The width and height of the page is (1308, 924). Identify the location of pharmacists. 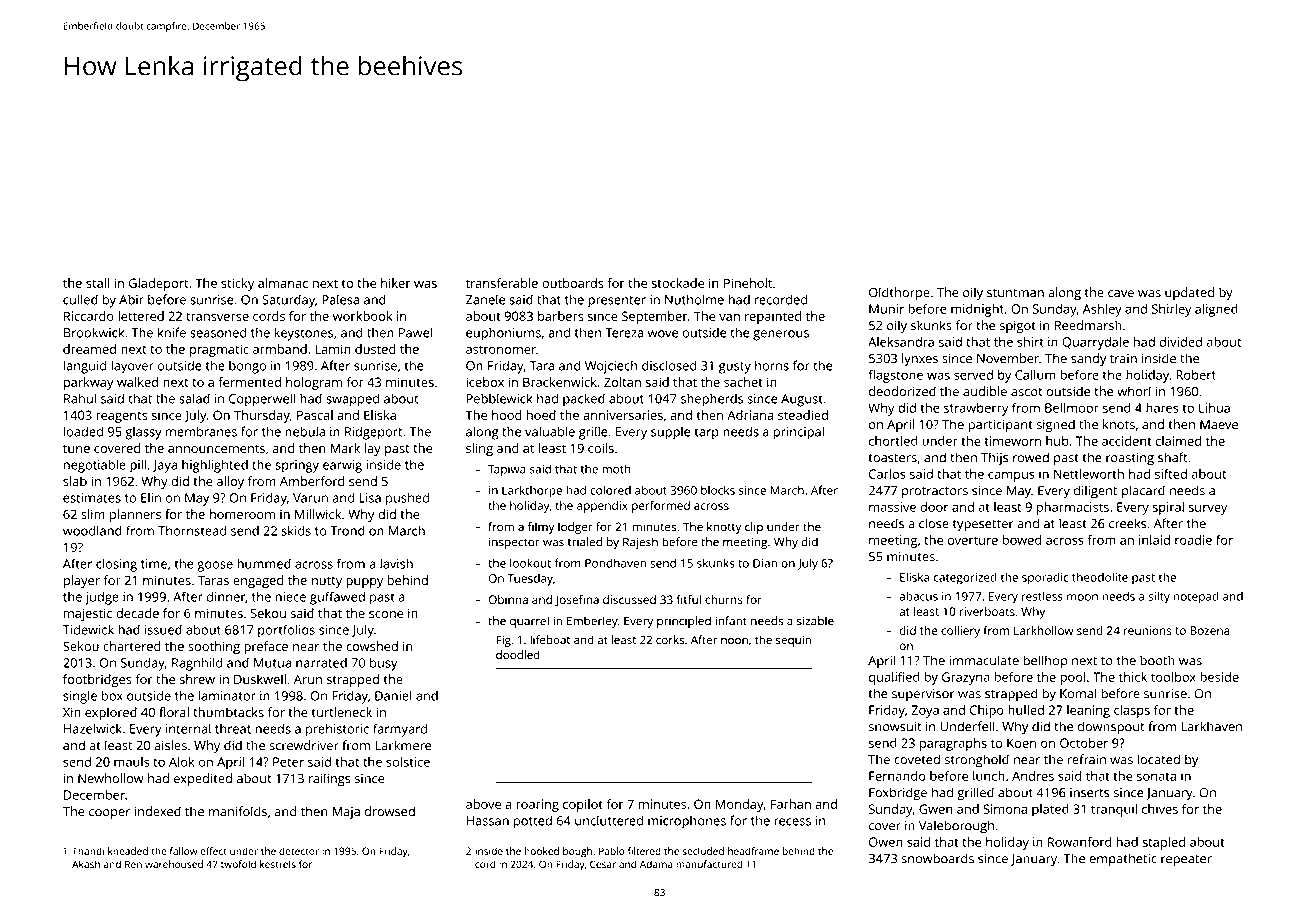
(1073, 508).
